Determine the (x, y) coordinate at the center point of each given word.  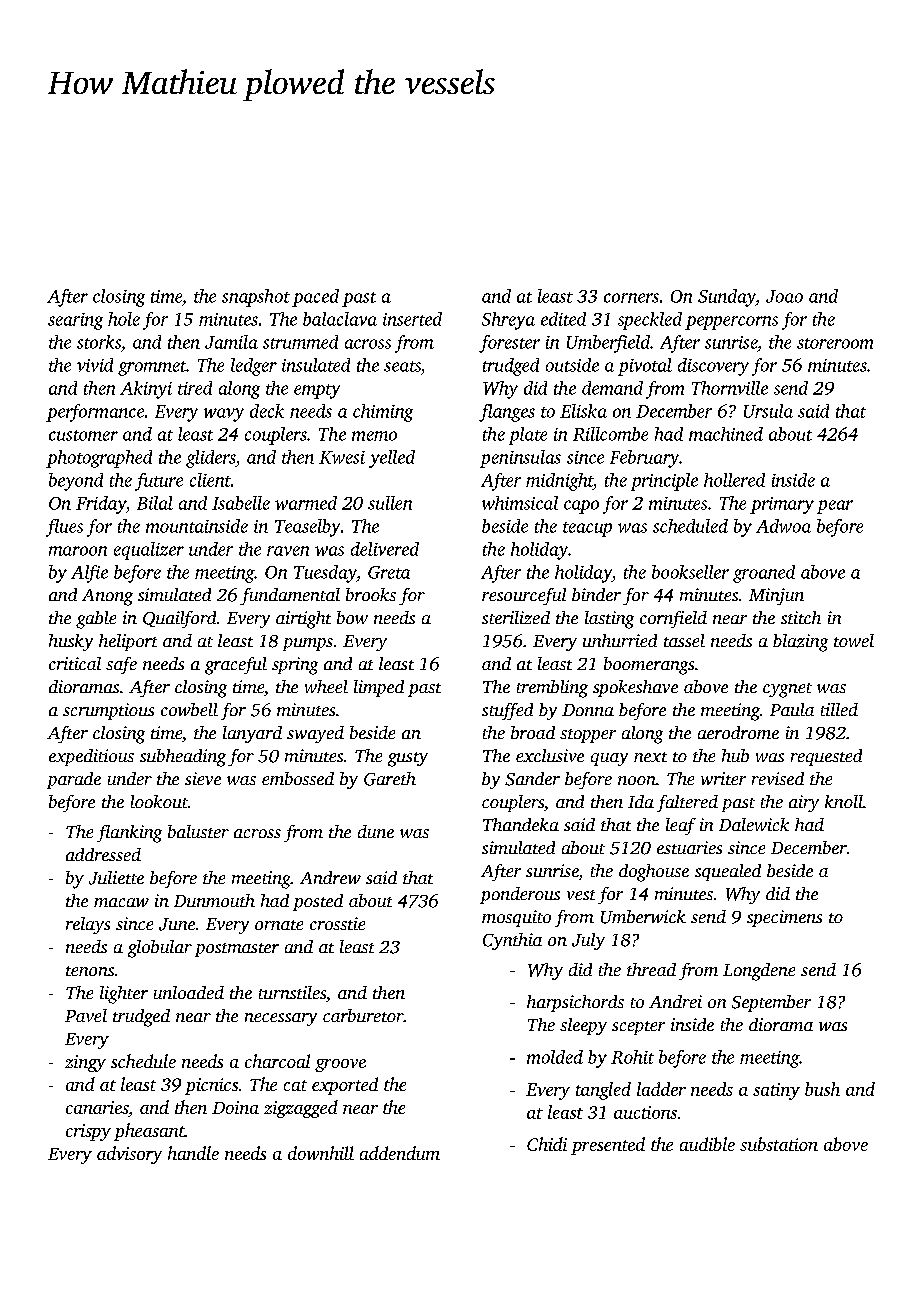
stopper (588, 736)
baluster (198, 831)
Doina (235, 1107)
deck (267, 411)
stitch (801, 617)
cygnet (787, 690)
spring (295, 666)
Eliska (583, 411)
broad (533, 732)
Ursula (768, 411)
